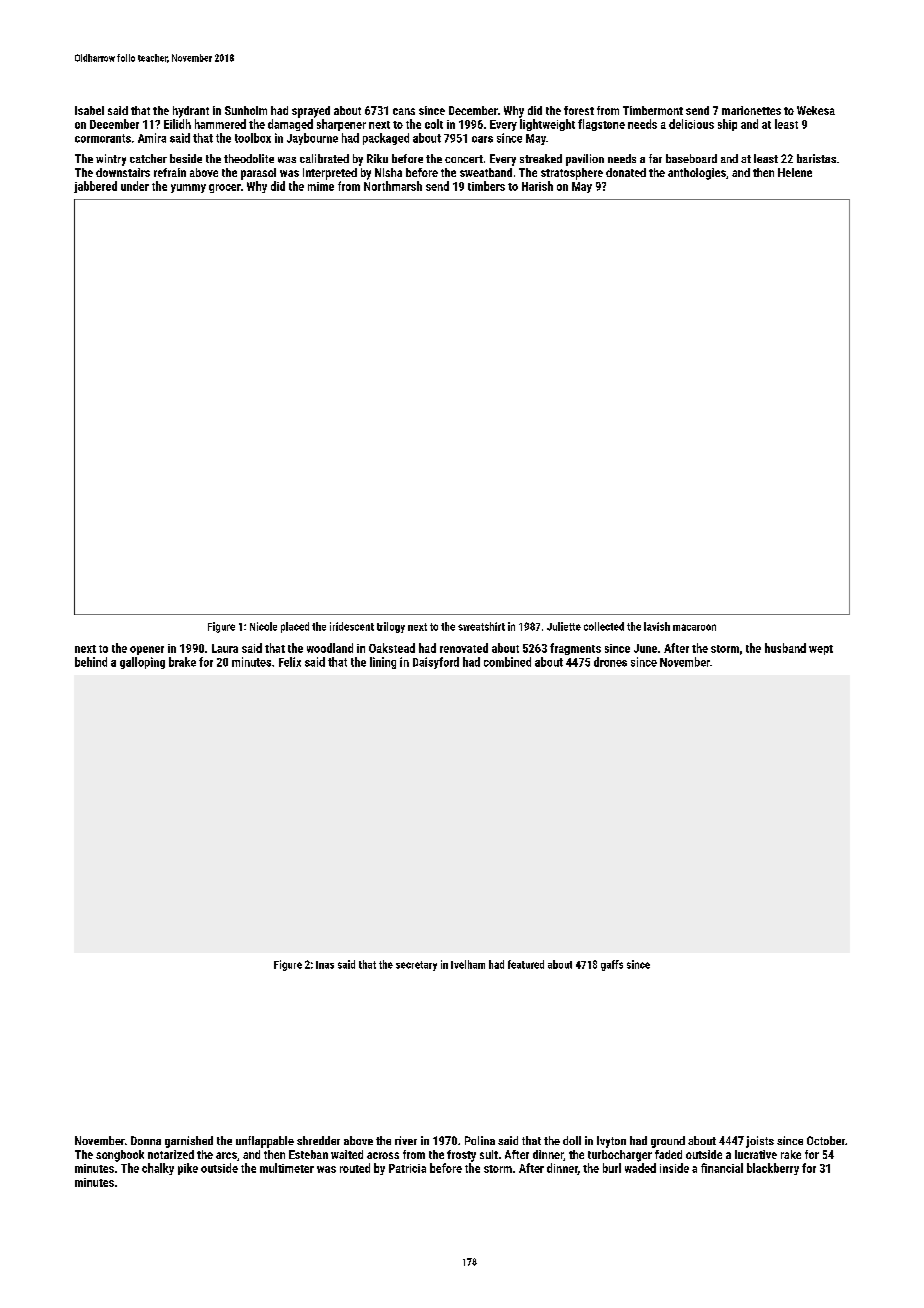  What do you see at coordinates (668, 1142) in the screenshot?
I see `ground` at bounding box center [668, 1142].
